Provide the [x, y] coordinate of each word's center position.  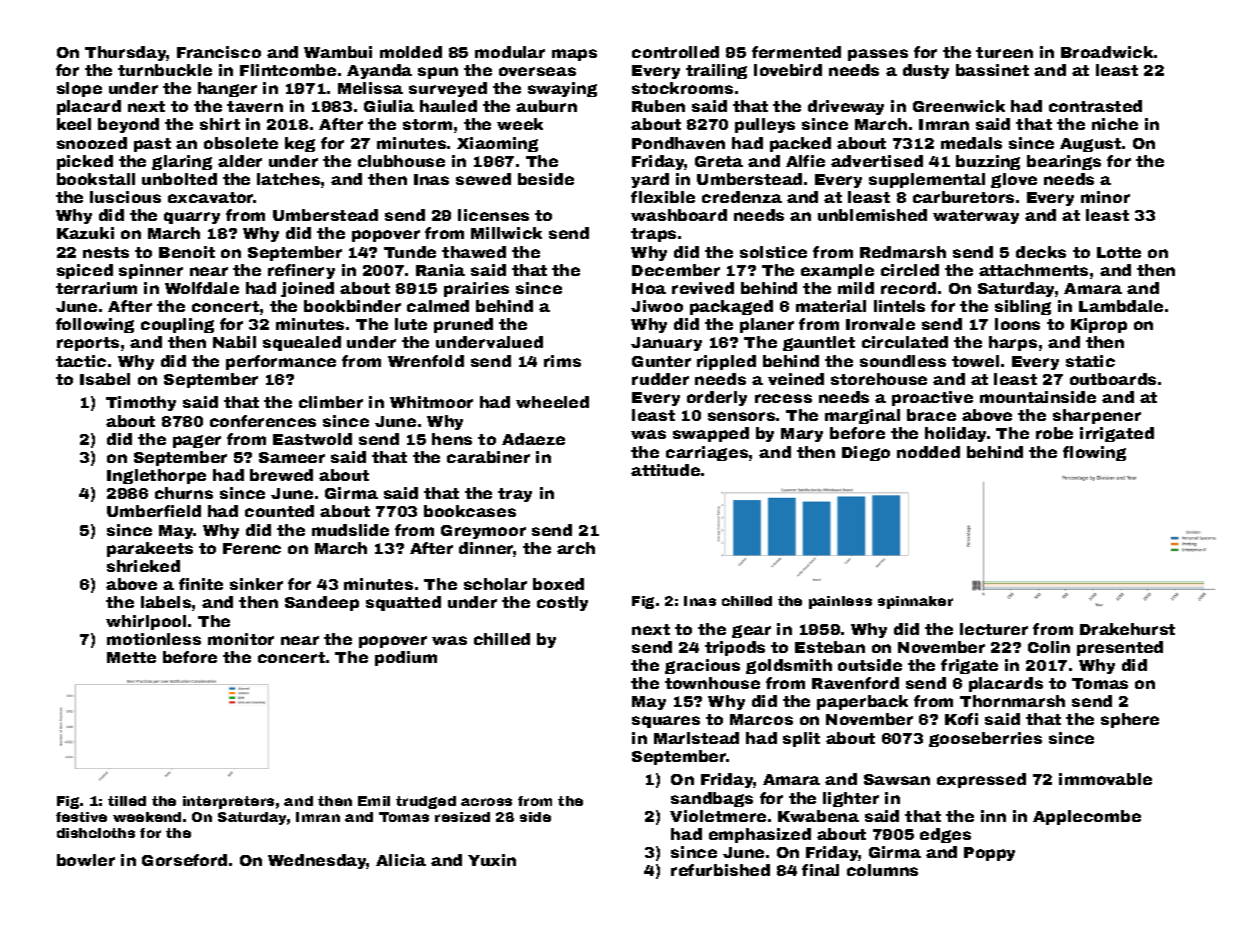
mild [856, 288]
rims [562, 361]
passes [878, 55]
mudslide [350, 530]
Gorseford [184, 860]
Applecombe [1087, 817]
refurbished [720, 870]
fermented [796, 52]
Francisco [219, 52]
